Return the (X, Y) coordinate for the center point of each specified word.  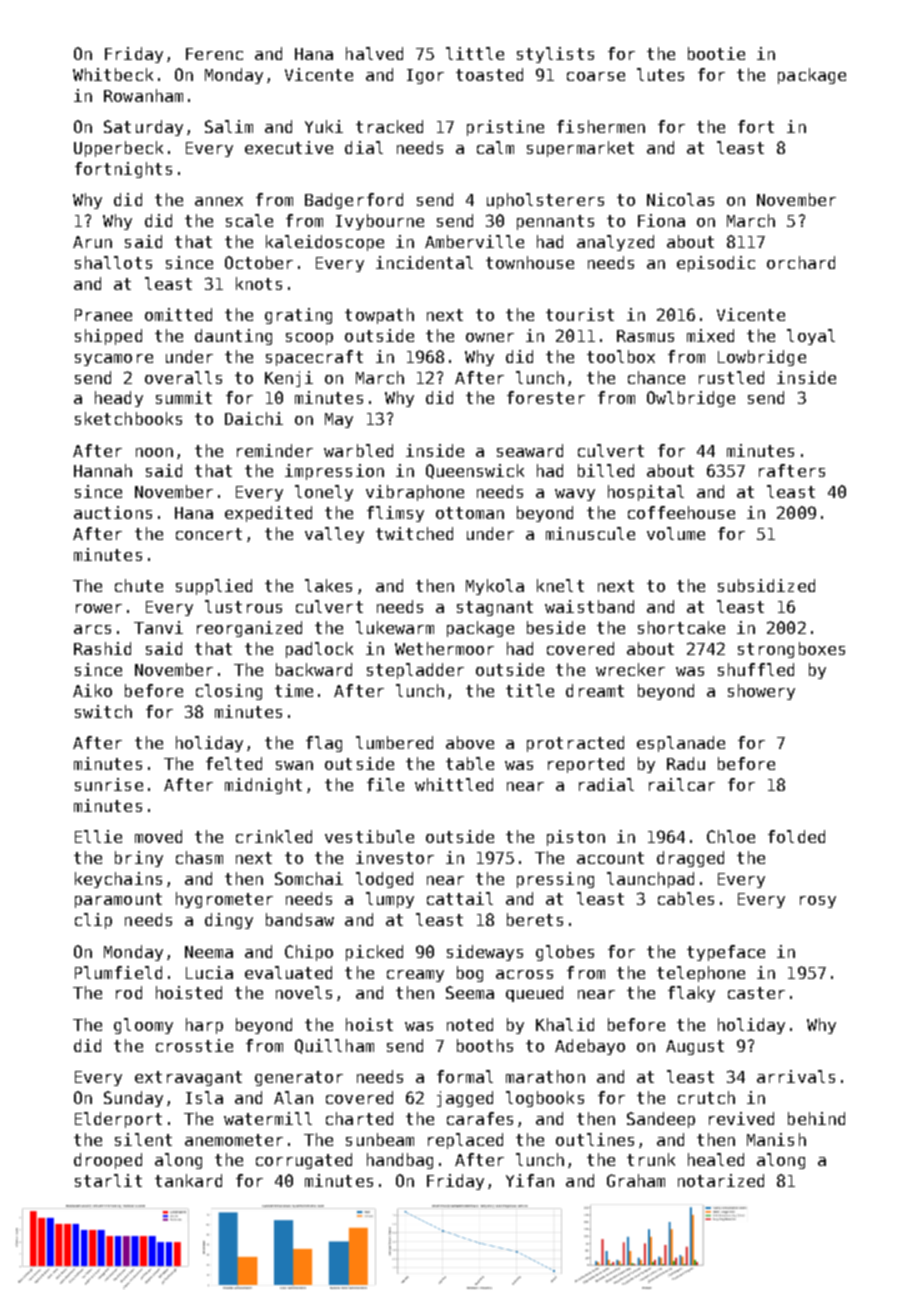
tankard (188, 1180)
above (470, 742)
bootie (716, 53)
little (475, 53)
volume (676, 533)
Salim (229, 126)
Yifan (530, 1180)
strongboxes (791, 650)
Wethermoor (444, 648)
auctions (113, 512)
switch (103, 711)
